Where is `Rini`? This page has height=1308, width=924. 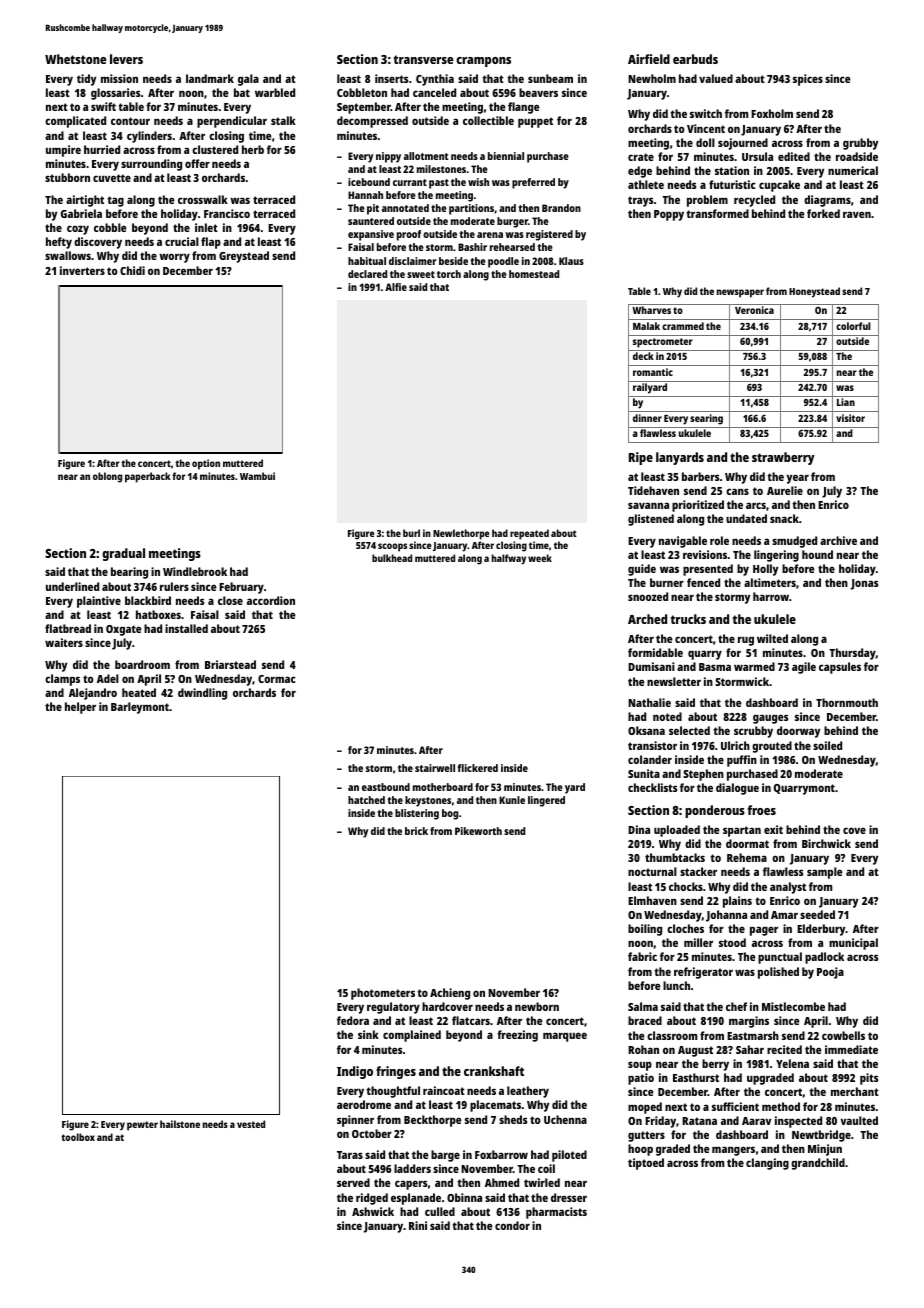 Rini is located at coordinates (418, 1225).
